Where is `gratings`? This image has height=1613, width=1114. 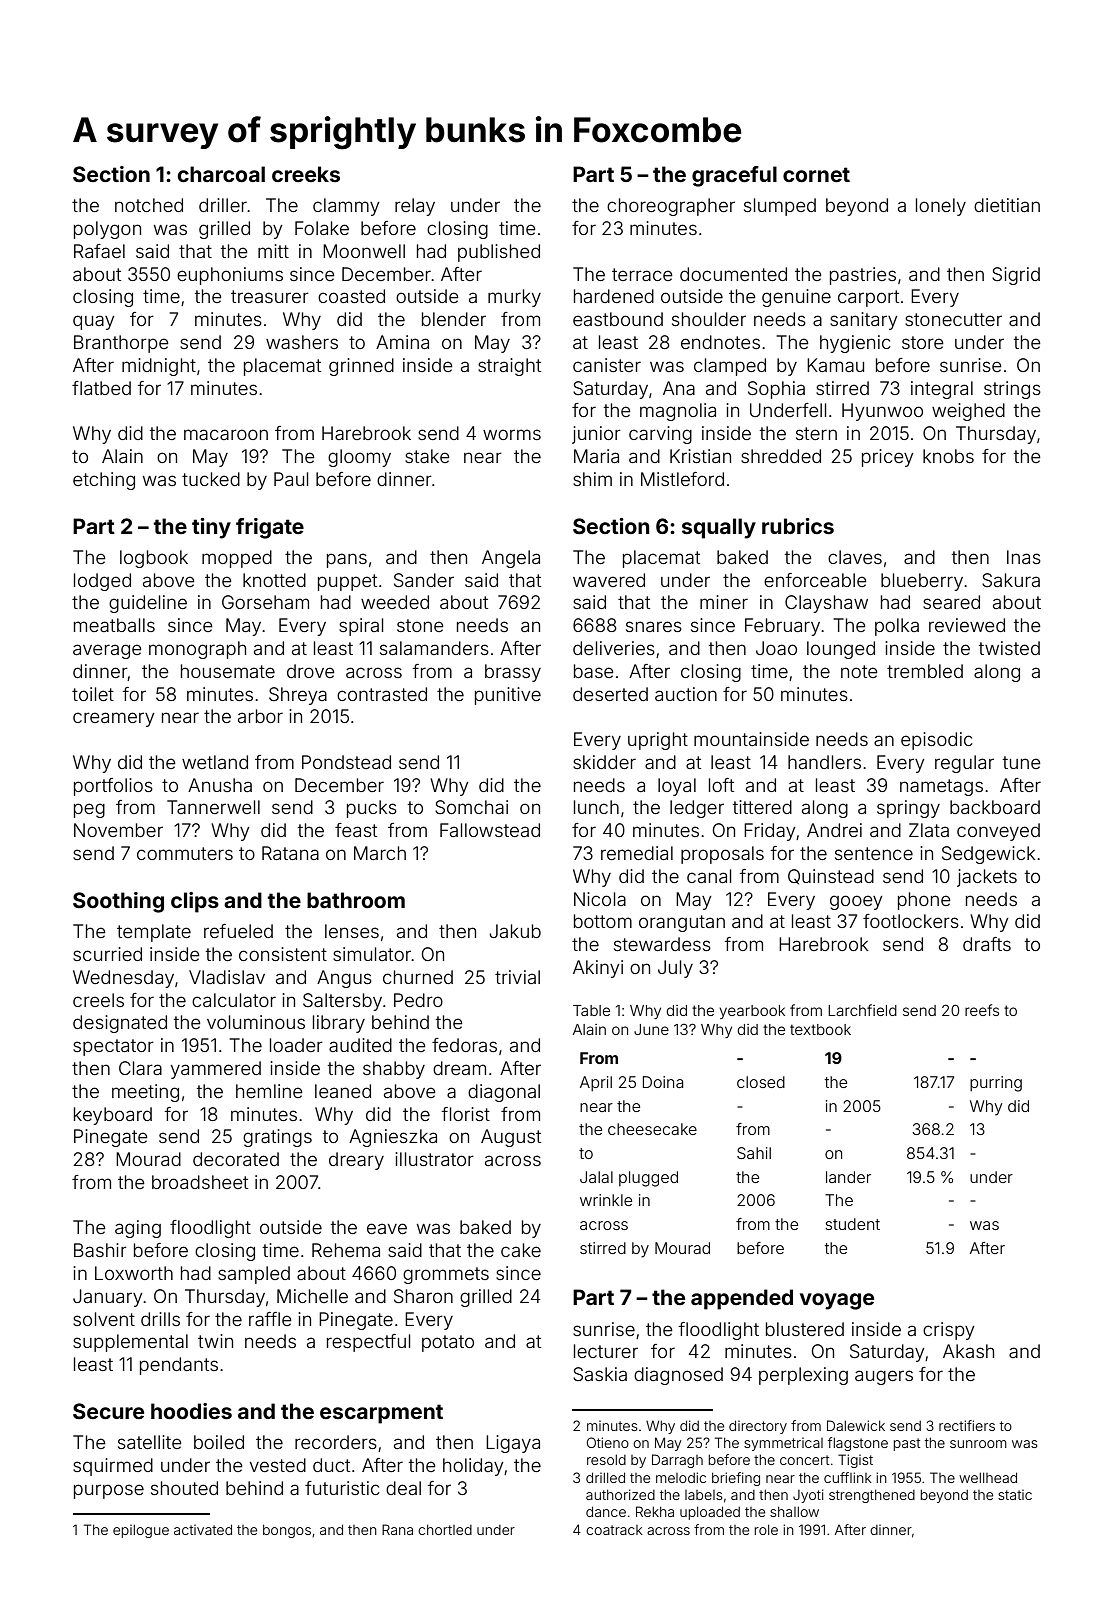 gratings is located at coordinates (277, 1138).
